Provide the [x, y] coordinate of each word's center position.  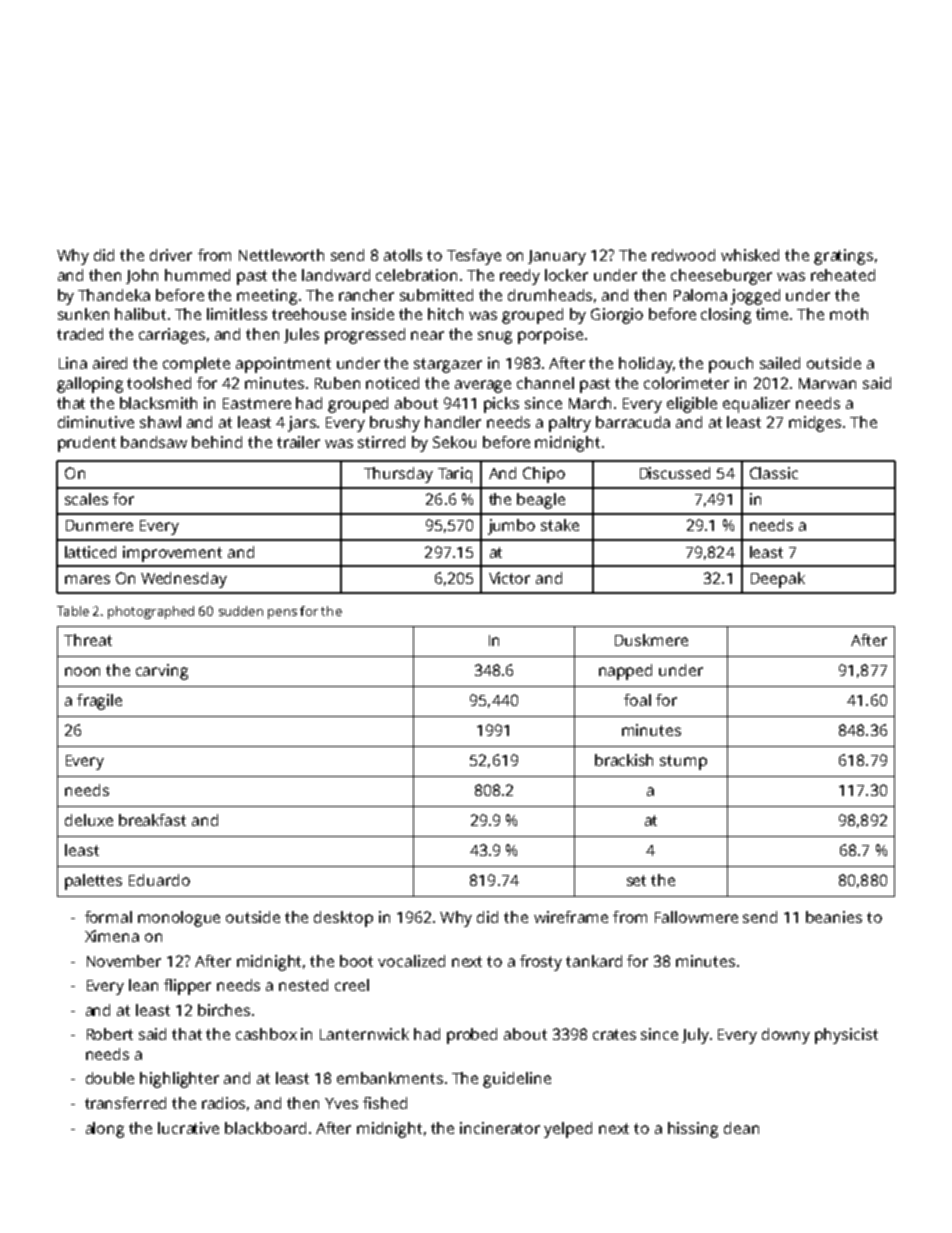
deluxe [89, 820]
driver [171, 255]
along [105, 1130]
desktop [343, 919]
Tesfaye [474, 257]
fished [385, 1103]
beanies [834, 917]
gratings [843, 257]
